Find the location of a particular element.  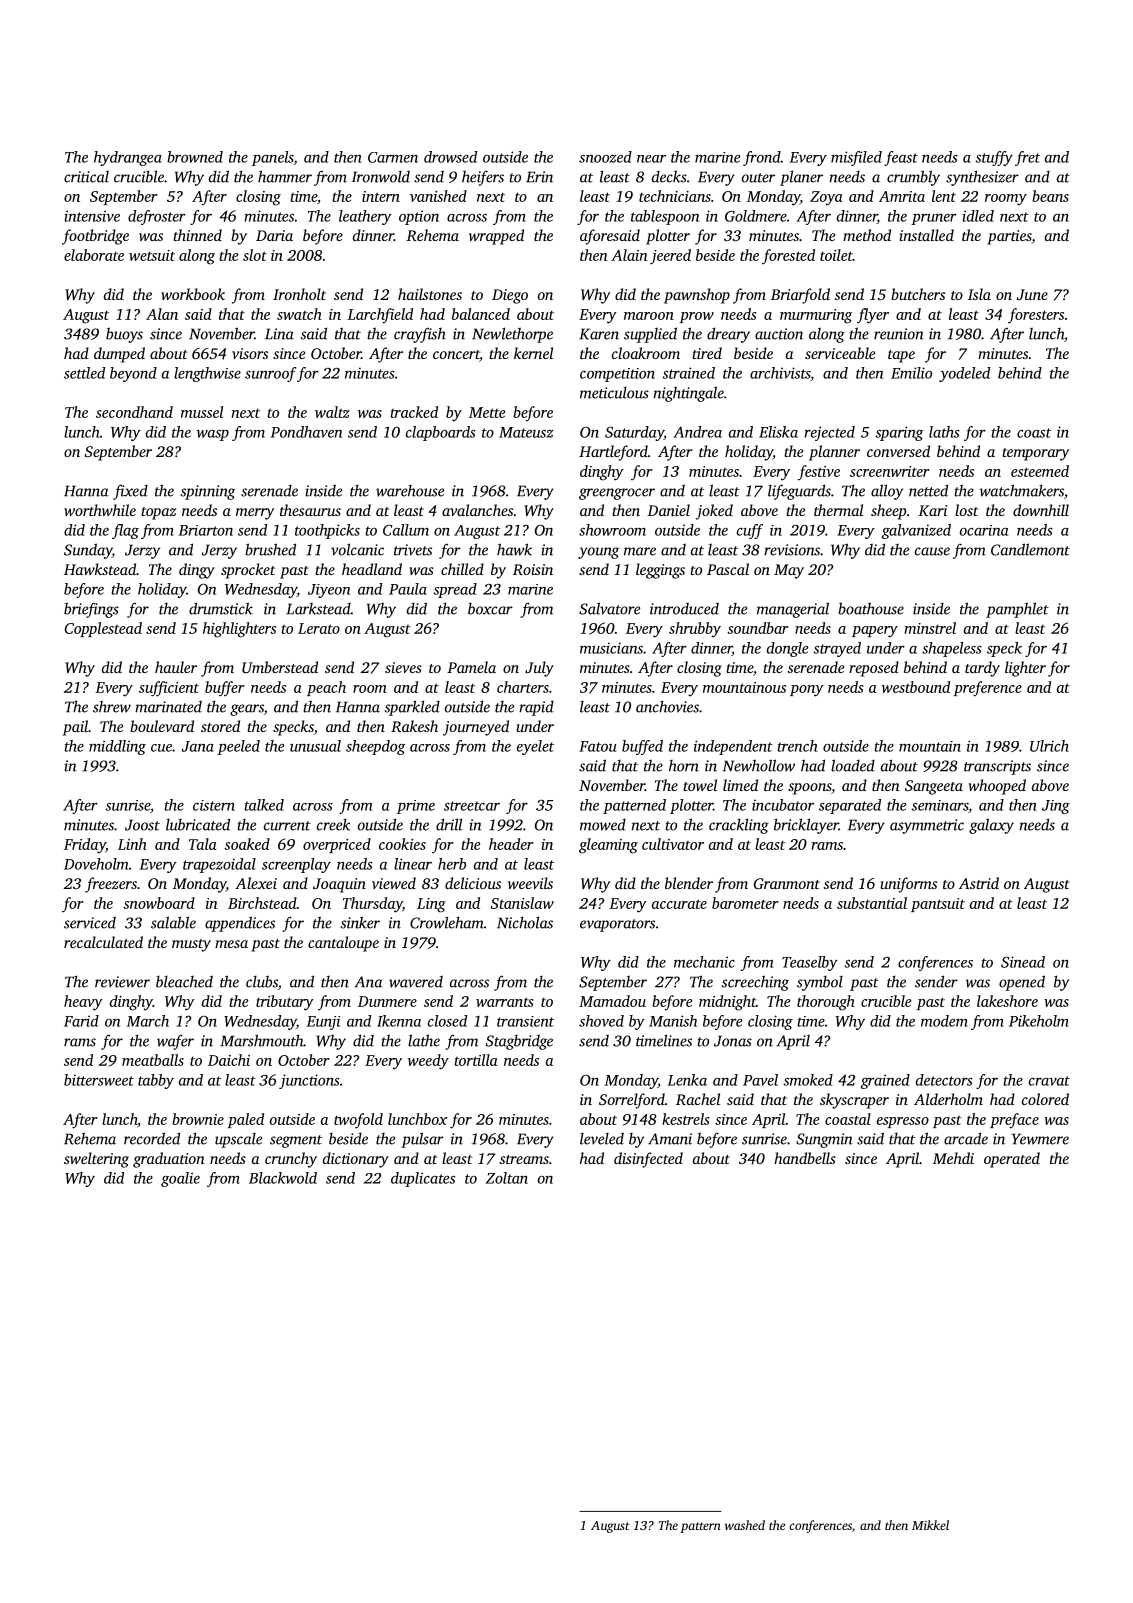

elaborate is located at coordinates (94, 255).
